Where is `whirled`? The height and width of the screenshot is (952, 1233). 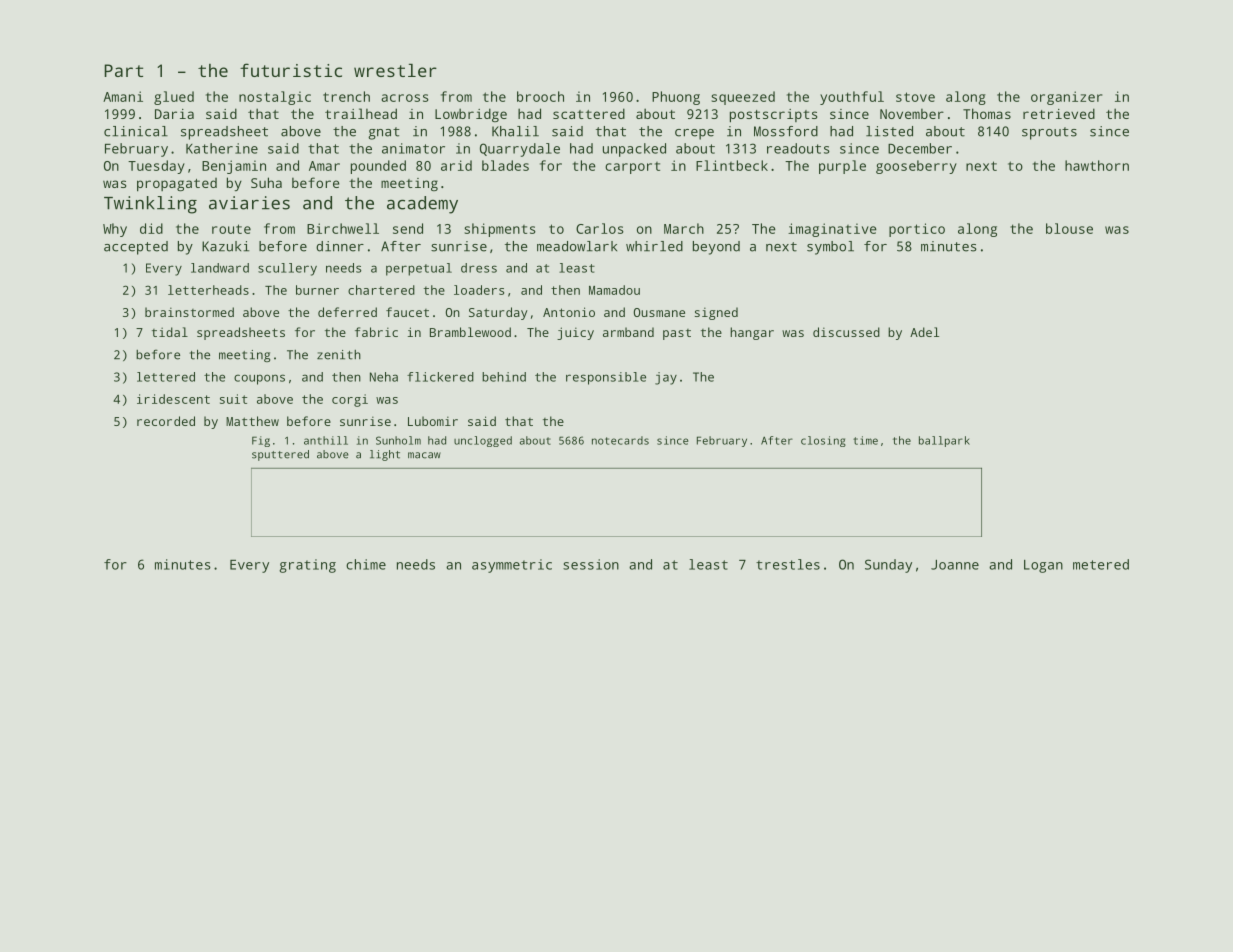
whirled is located at coordinates (654, 246).
